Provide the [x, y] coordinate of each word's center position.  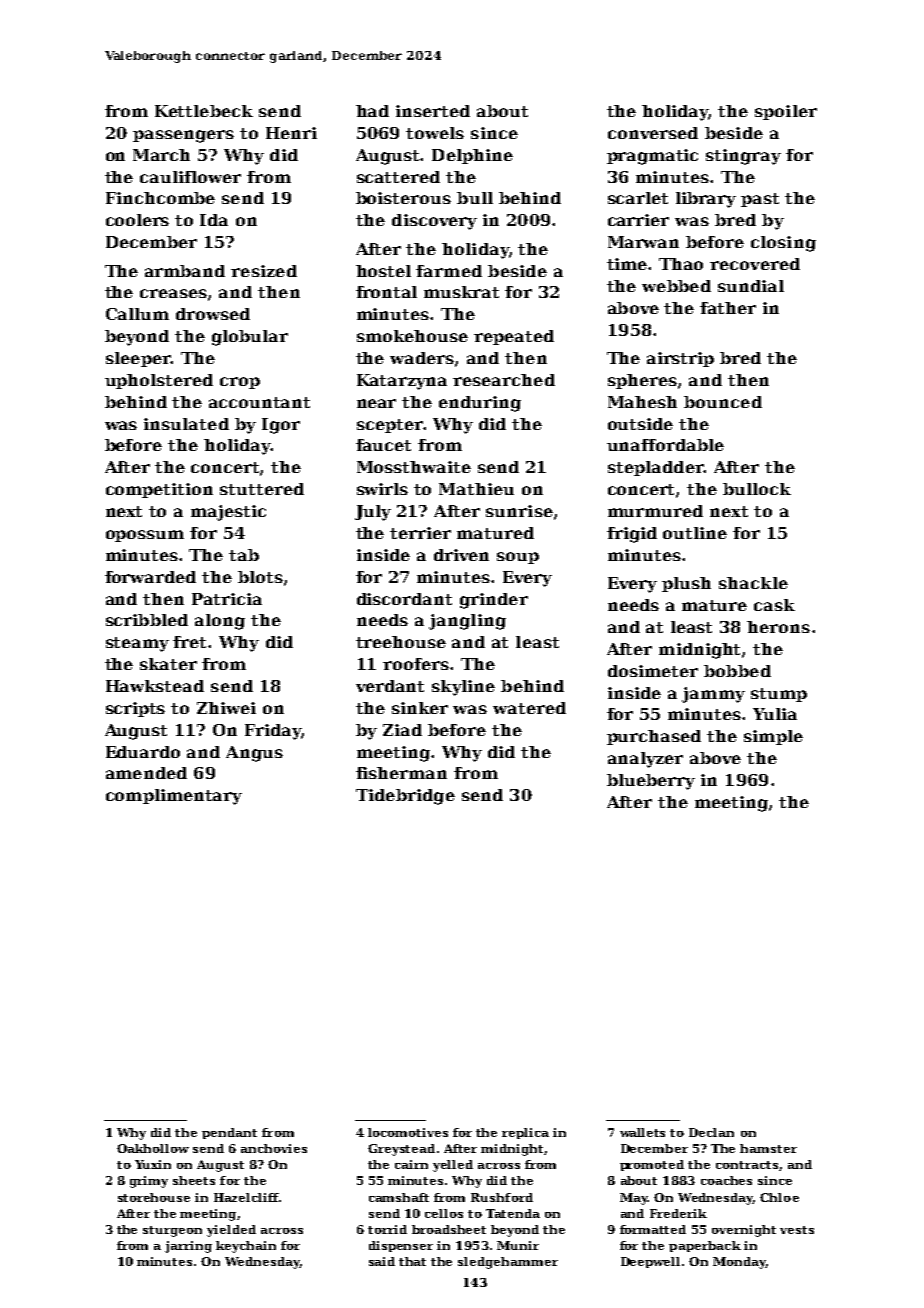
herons [778, 627]
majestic [228, 513]
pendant [229, 1133]
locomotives [408, 1132]
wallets [642, 1132]
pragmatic [652, 157]
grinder [494, 601]
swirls [382, 489]
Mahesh [642, 402]
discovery [434, 222]
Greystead [401, 1150]
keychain [246, 1247]
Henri [291, 133]
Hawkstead [155, 686]
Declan [711, 1132]
